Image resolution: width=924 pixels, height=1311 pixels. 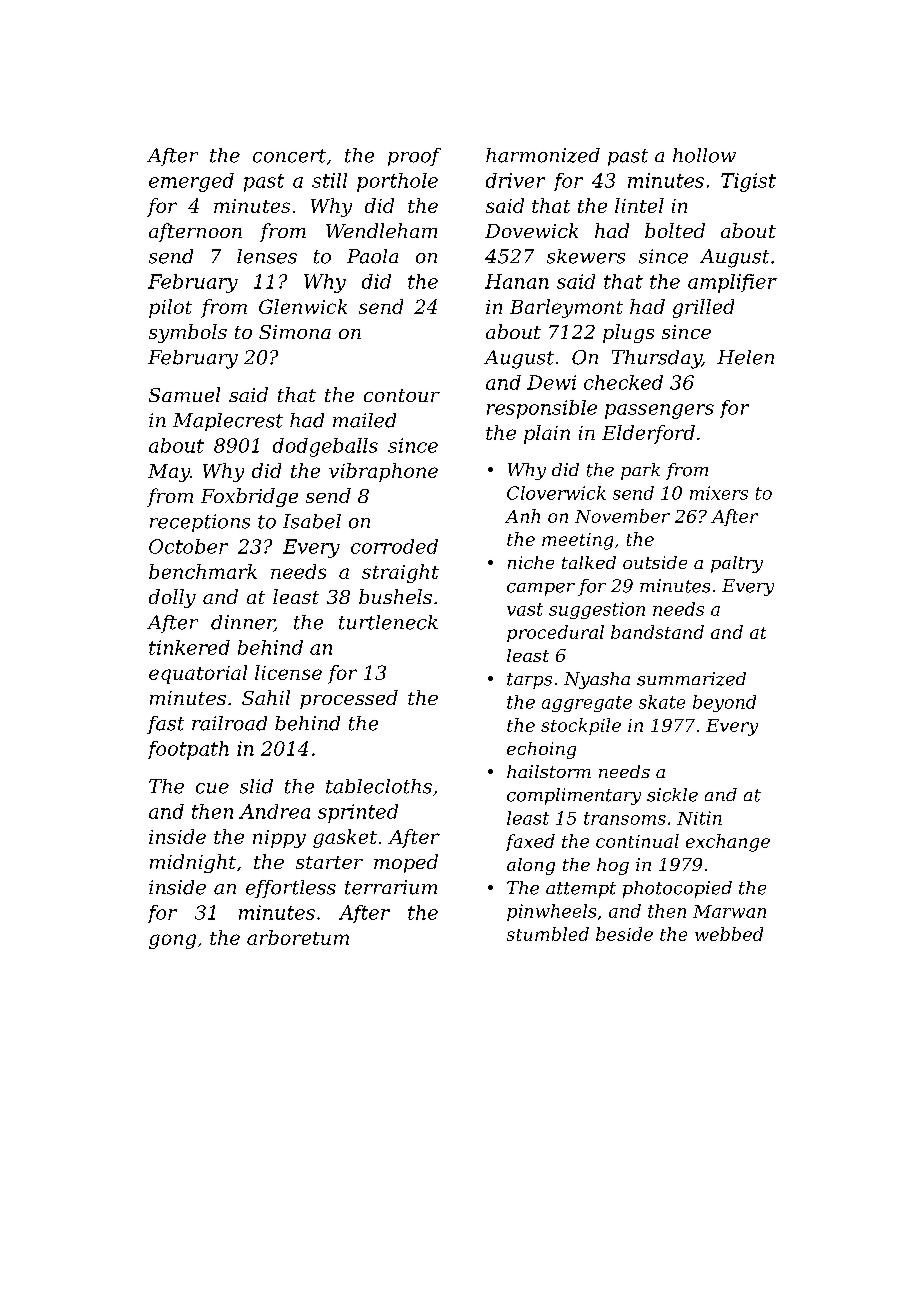 I want to click on Wendleham, so click(x=381, y=230).
